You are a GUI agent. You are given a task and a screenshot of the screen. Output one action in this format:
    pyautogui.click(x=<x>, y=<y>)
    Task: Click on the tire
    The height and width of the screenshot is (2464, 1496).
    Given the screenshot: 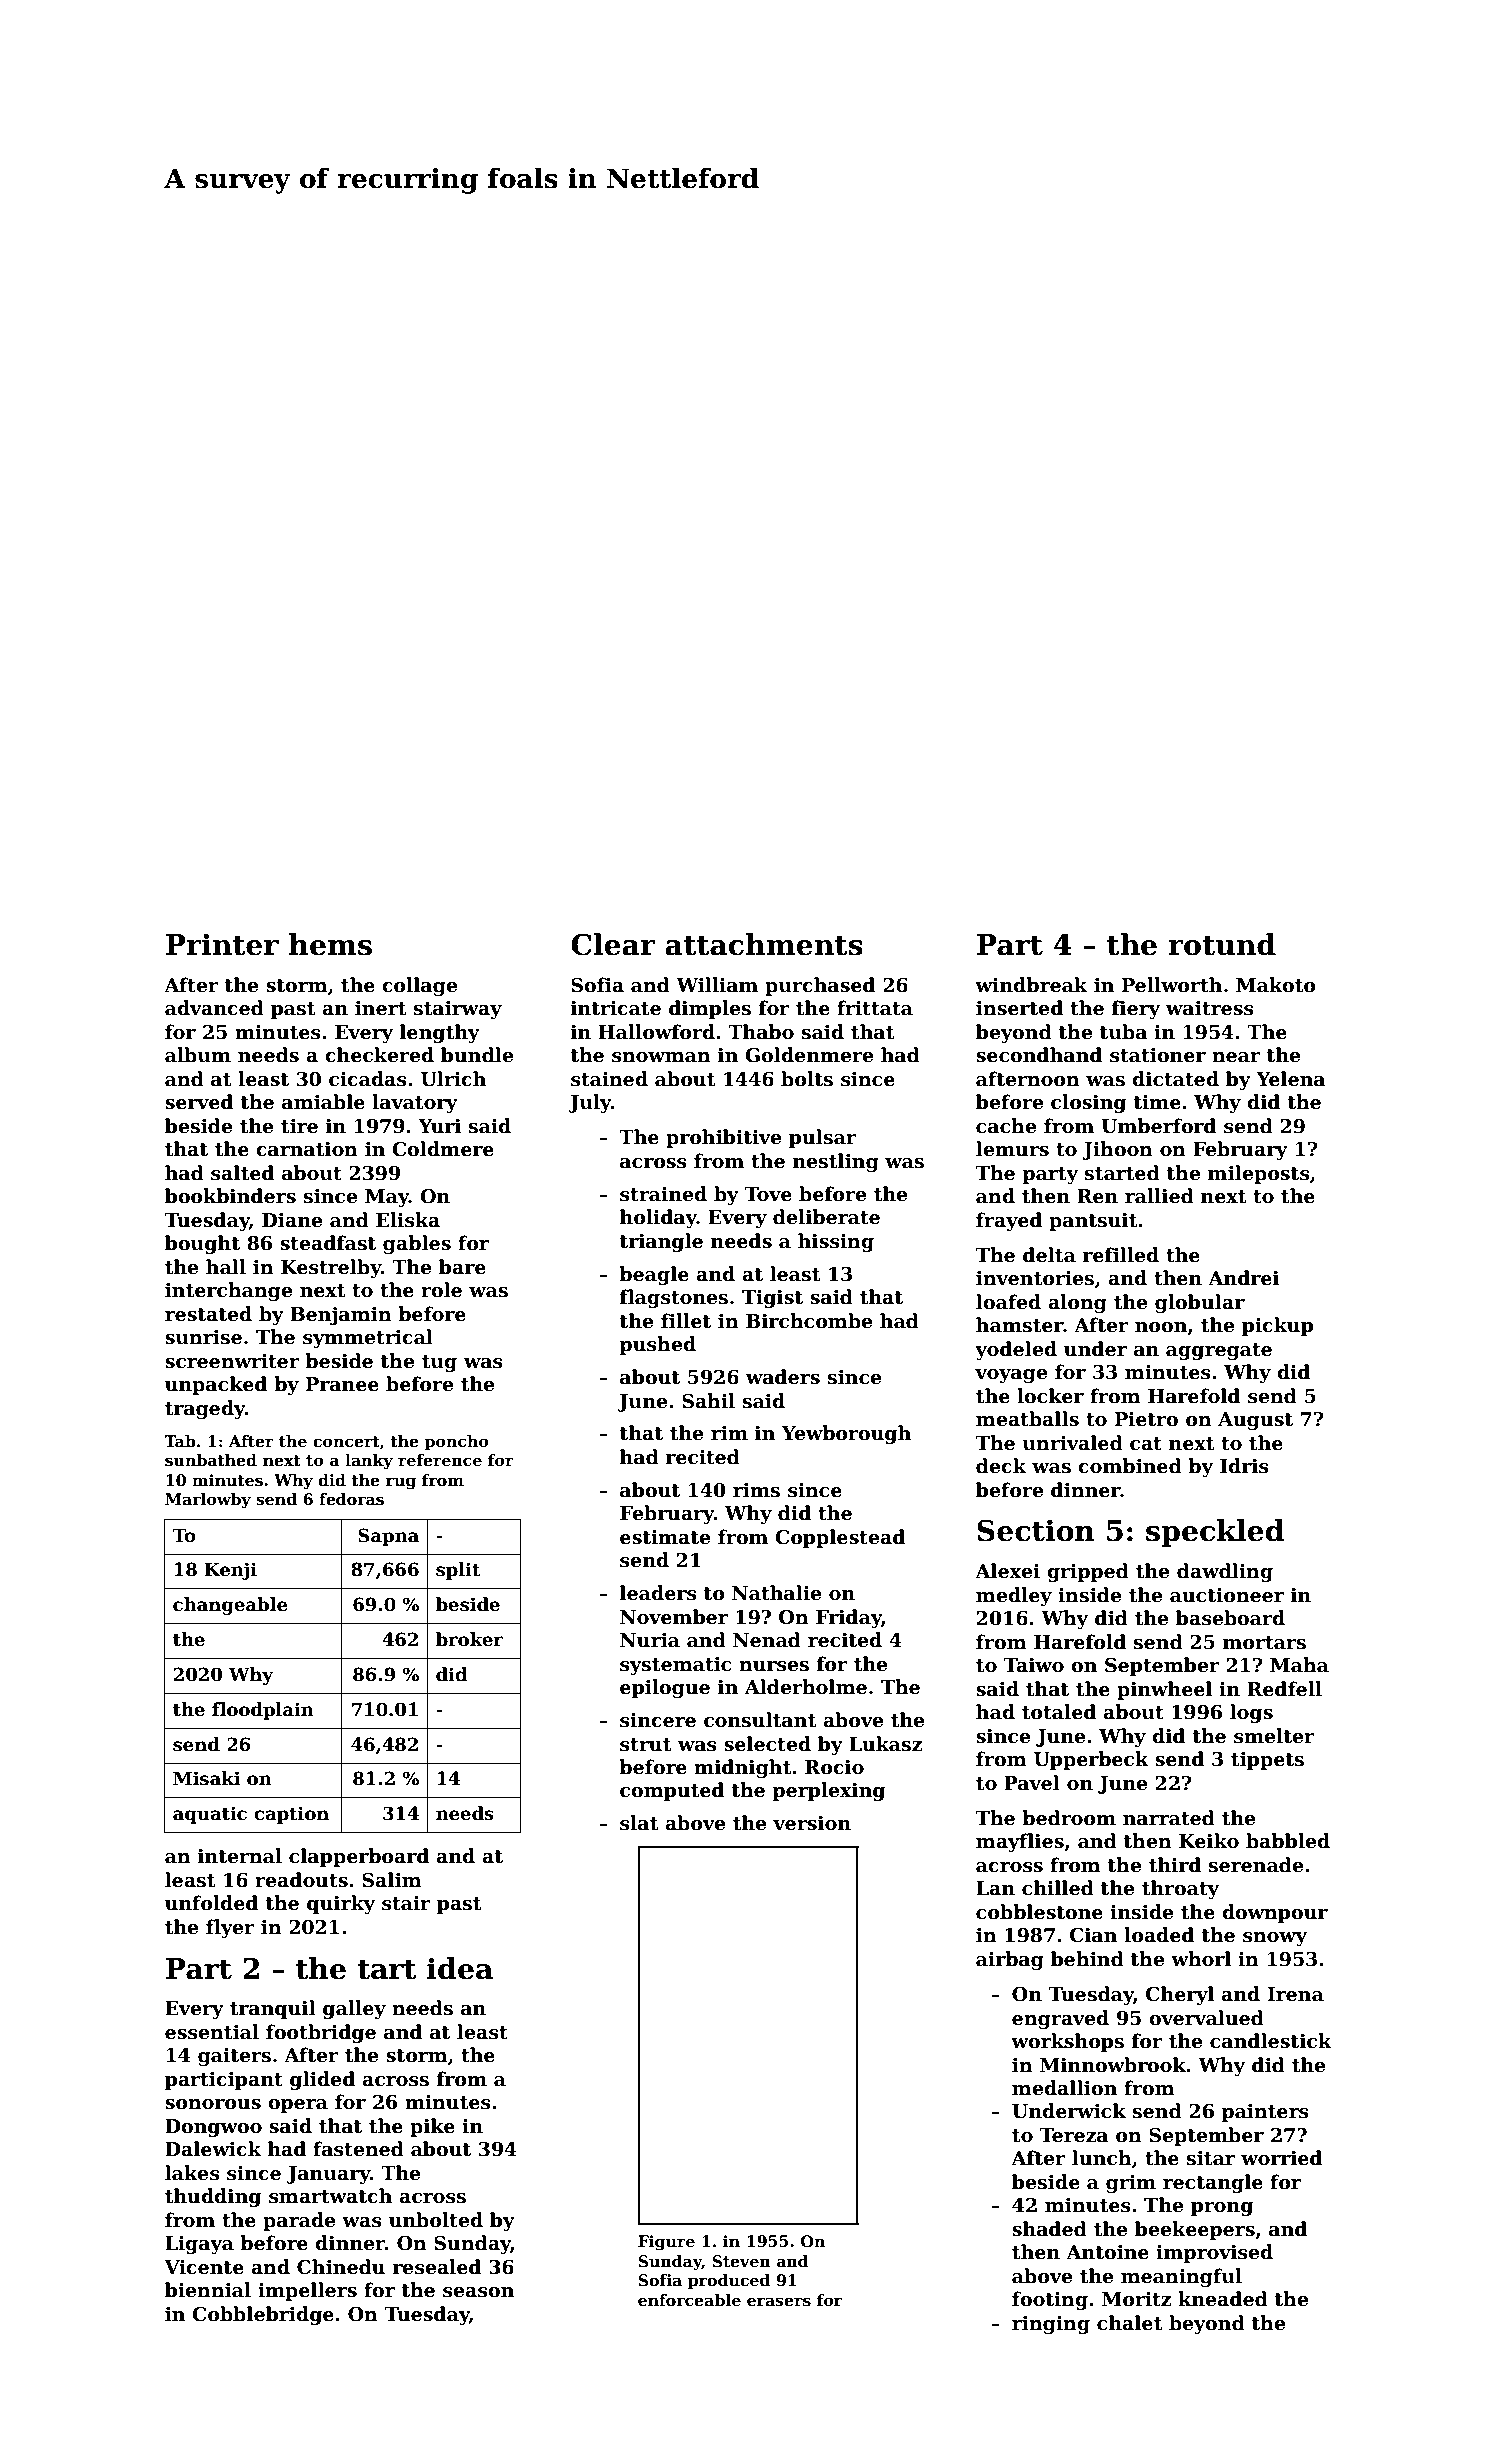 What is the action you would take?
    pyautogui.click(x=299, y=1126)
